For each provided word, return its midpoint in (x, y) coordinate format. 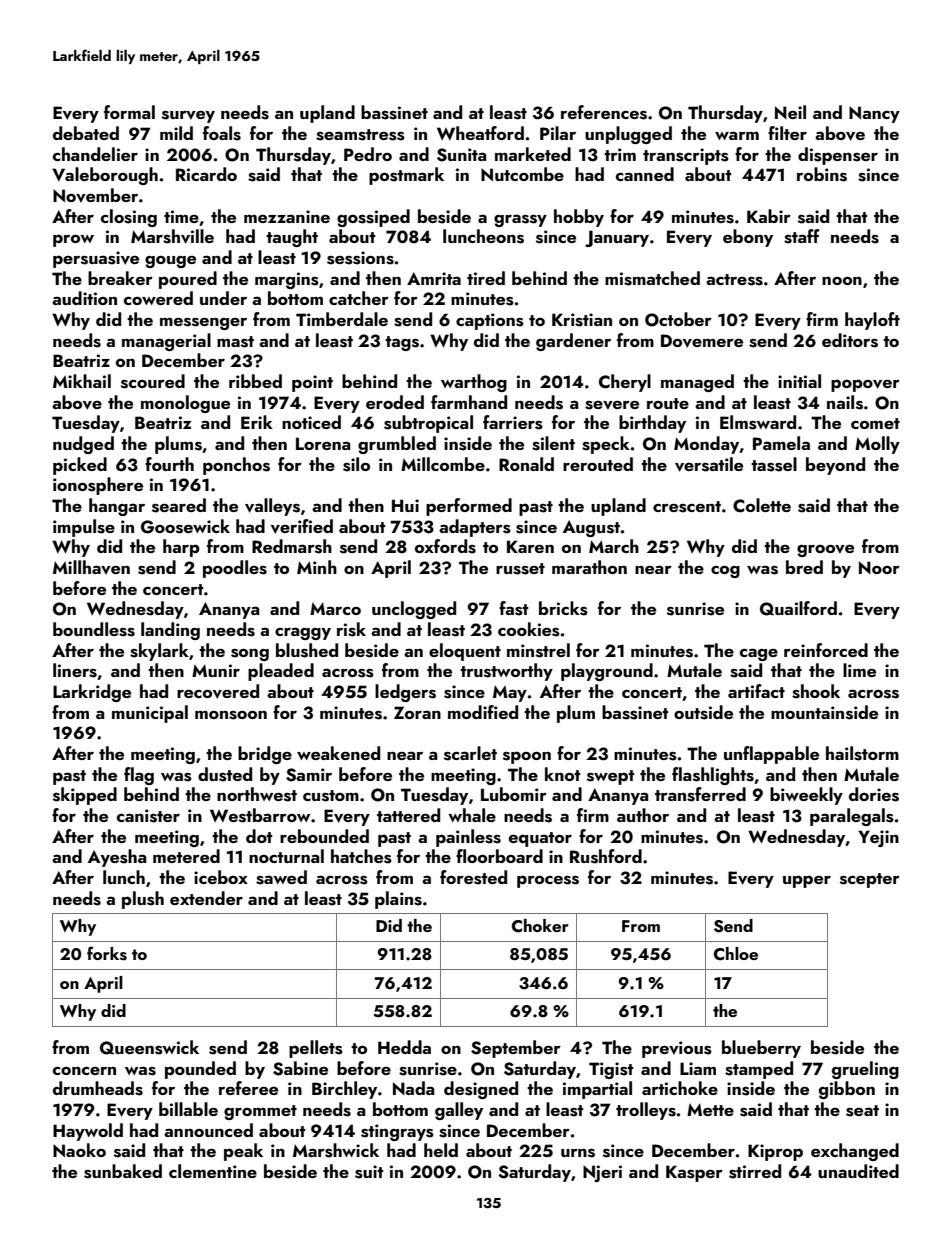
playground (607, 672)
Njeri (602, 1173)
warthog (474, 383)
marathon (589, 567)
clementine (213, 1171)
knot (563, 774)
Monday (707, 445)
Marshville (172, 236)
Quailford (798, 608)
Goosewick (185, 526)
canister (148, 816)
